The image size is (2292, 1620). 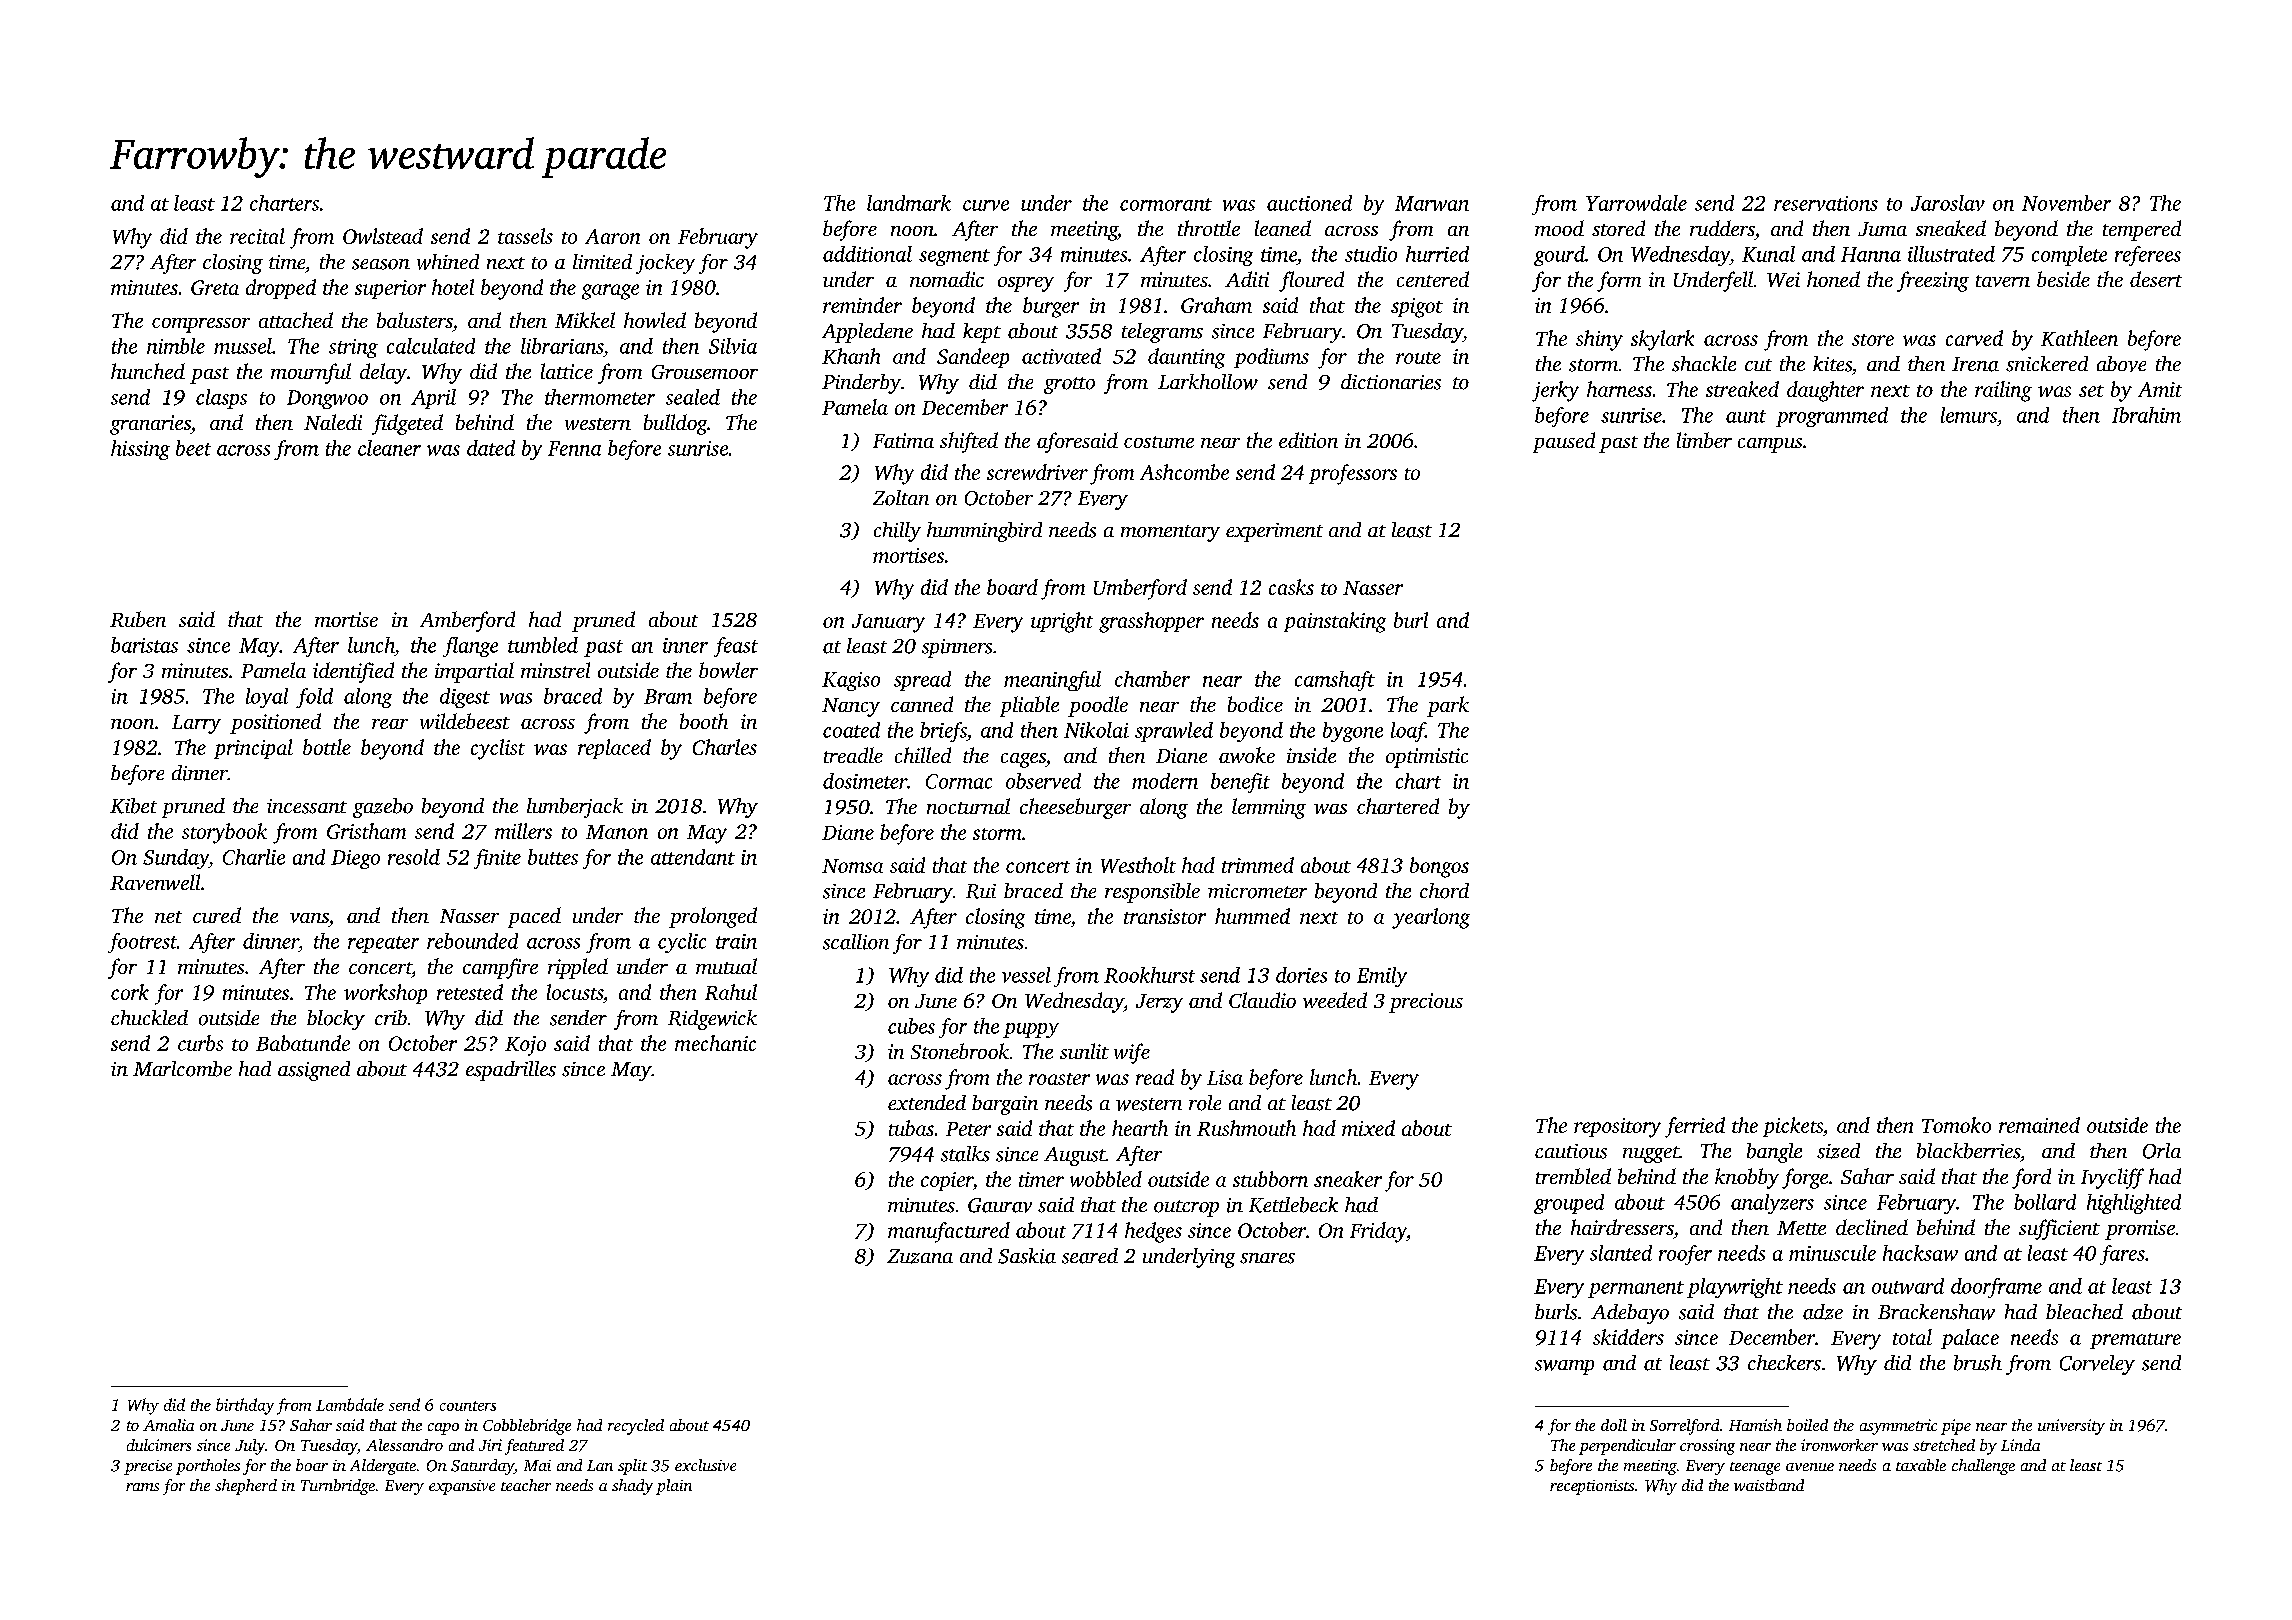 What do you see at coordinates (182, 1069) in the screenshot?
I see `Marlcombe` at bounding box center [182, 1069].
